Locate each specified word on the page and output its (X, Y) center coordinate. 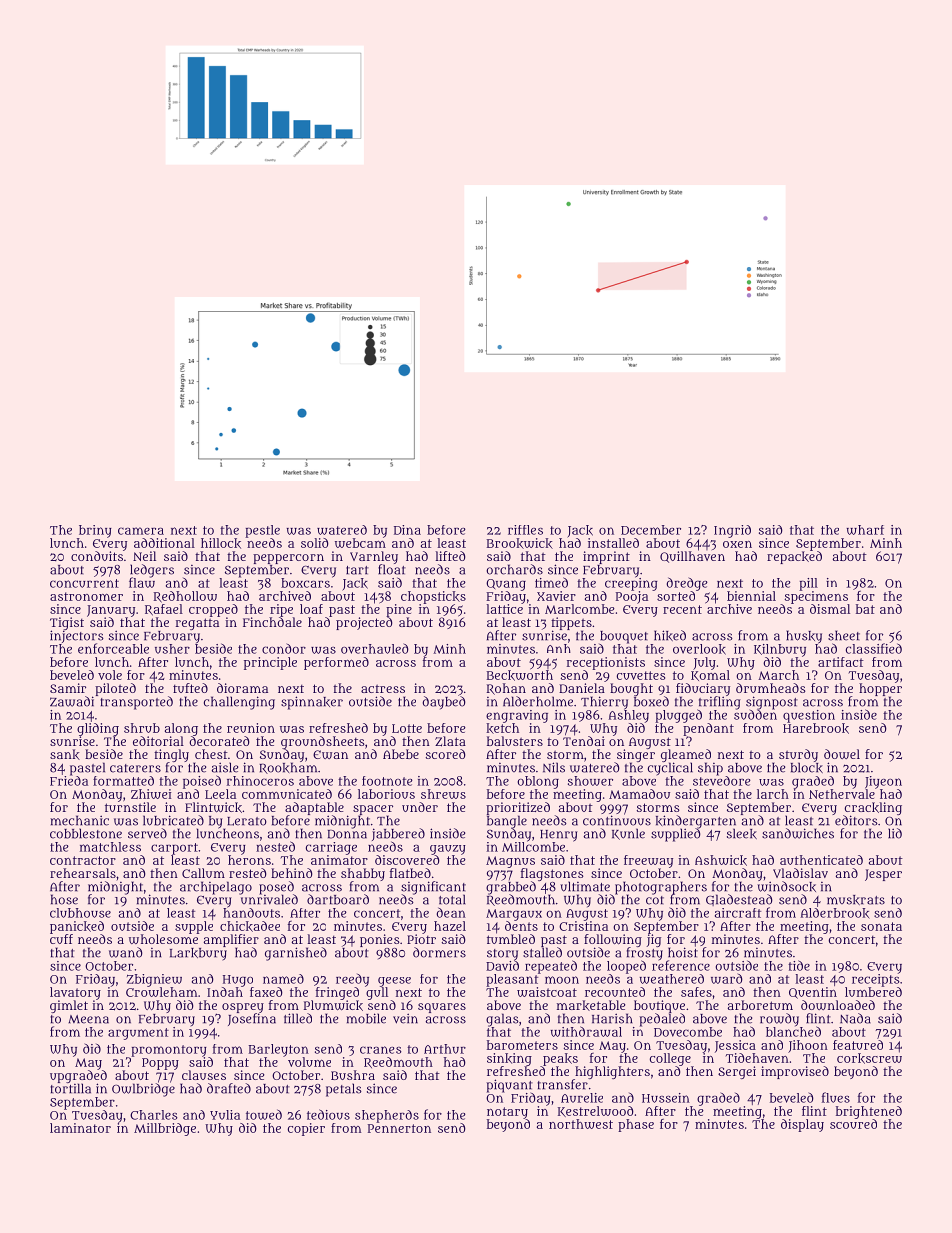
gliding (98, 729)
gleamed (686, 755)
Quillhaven (692, 557)
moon (562, 980)
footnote (387, 781)
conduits (97, 556)
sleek (742, 833)
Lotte (407, 728)
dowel (842, 754)
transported (136, 703)
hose (64, 899)
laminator (80, 1128)
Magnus (510, 862)
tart (357, 570)
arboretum (760, 1005)
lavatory (75, 993)
